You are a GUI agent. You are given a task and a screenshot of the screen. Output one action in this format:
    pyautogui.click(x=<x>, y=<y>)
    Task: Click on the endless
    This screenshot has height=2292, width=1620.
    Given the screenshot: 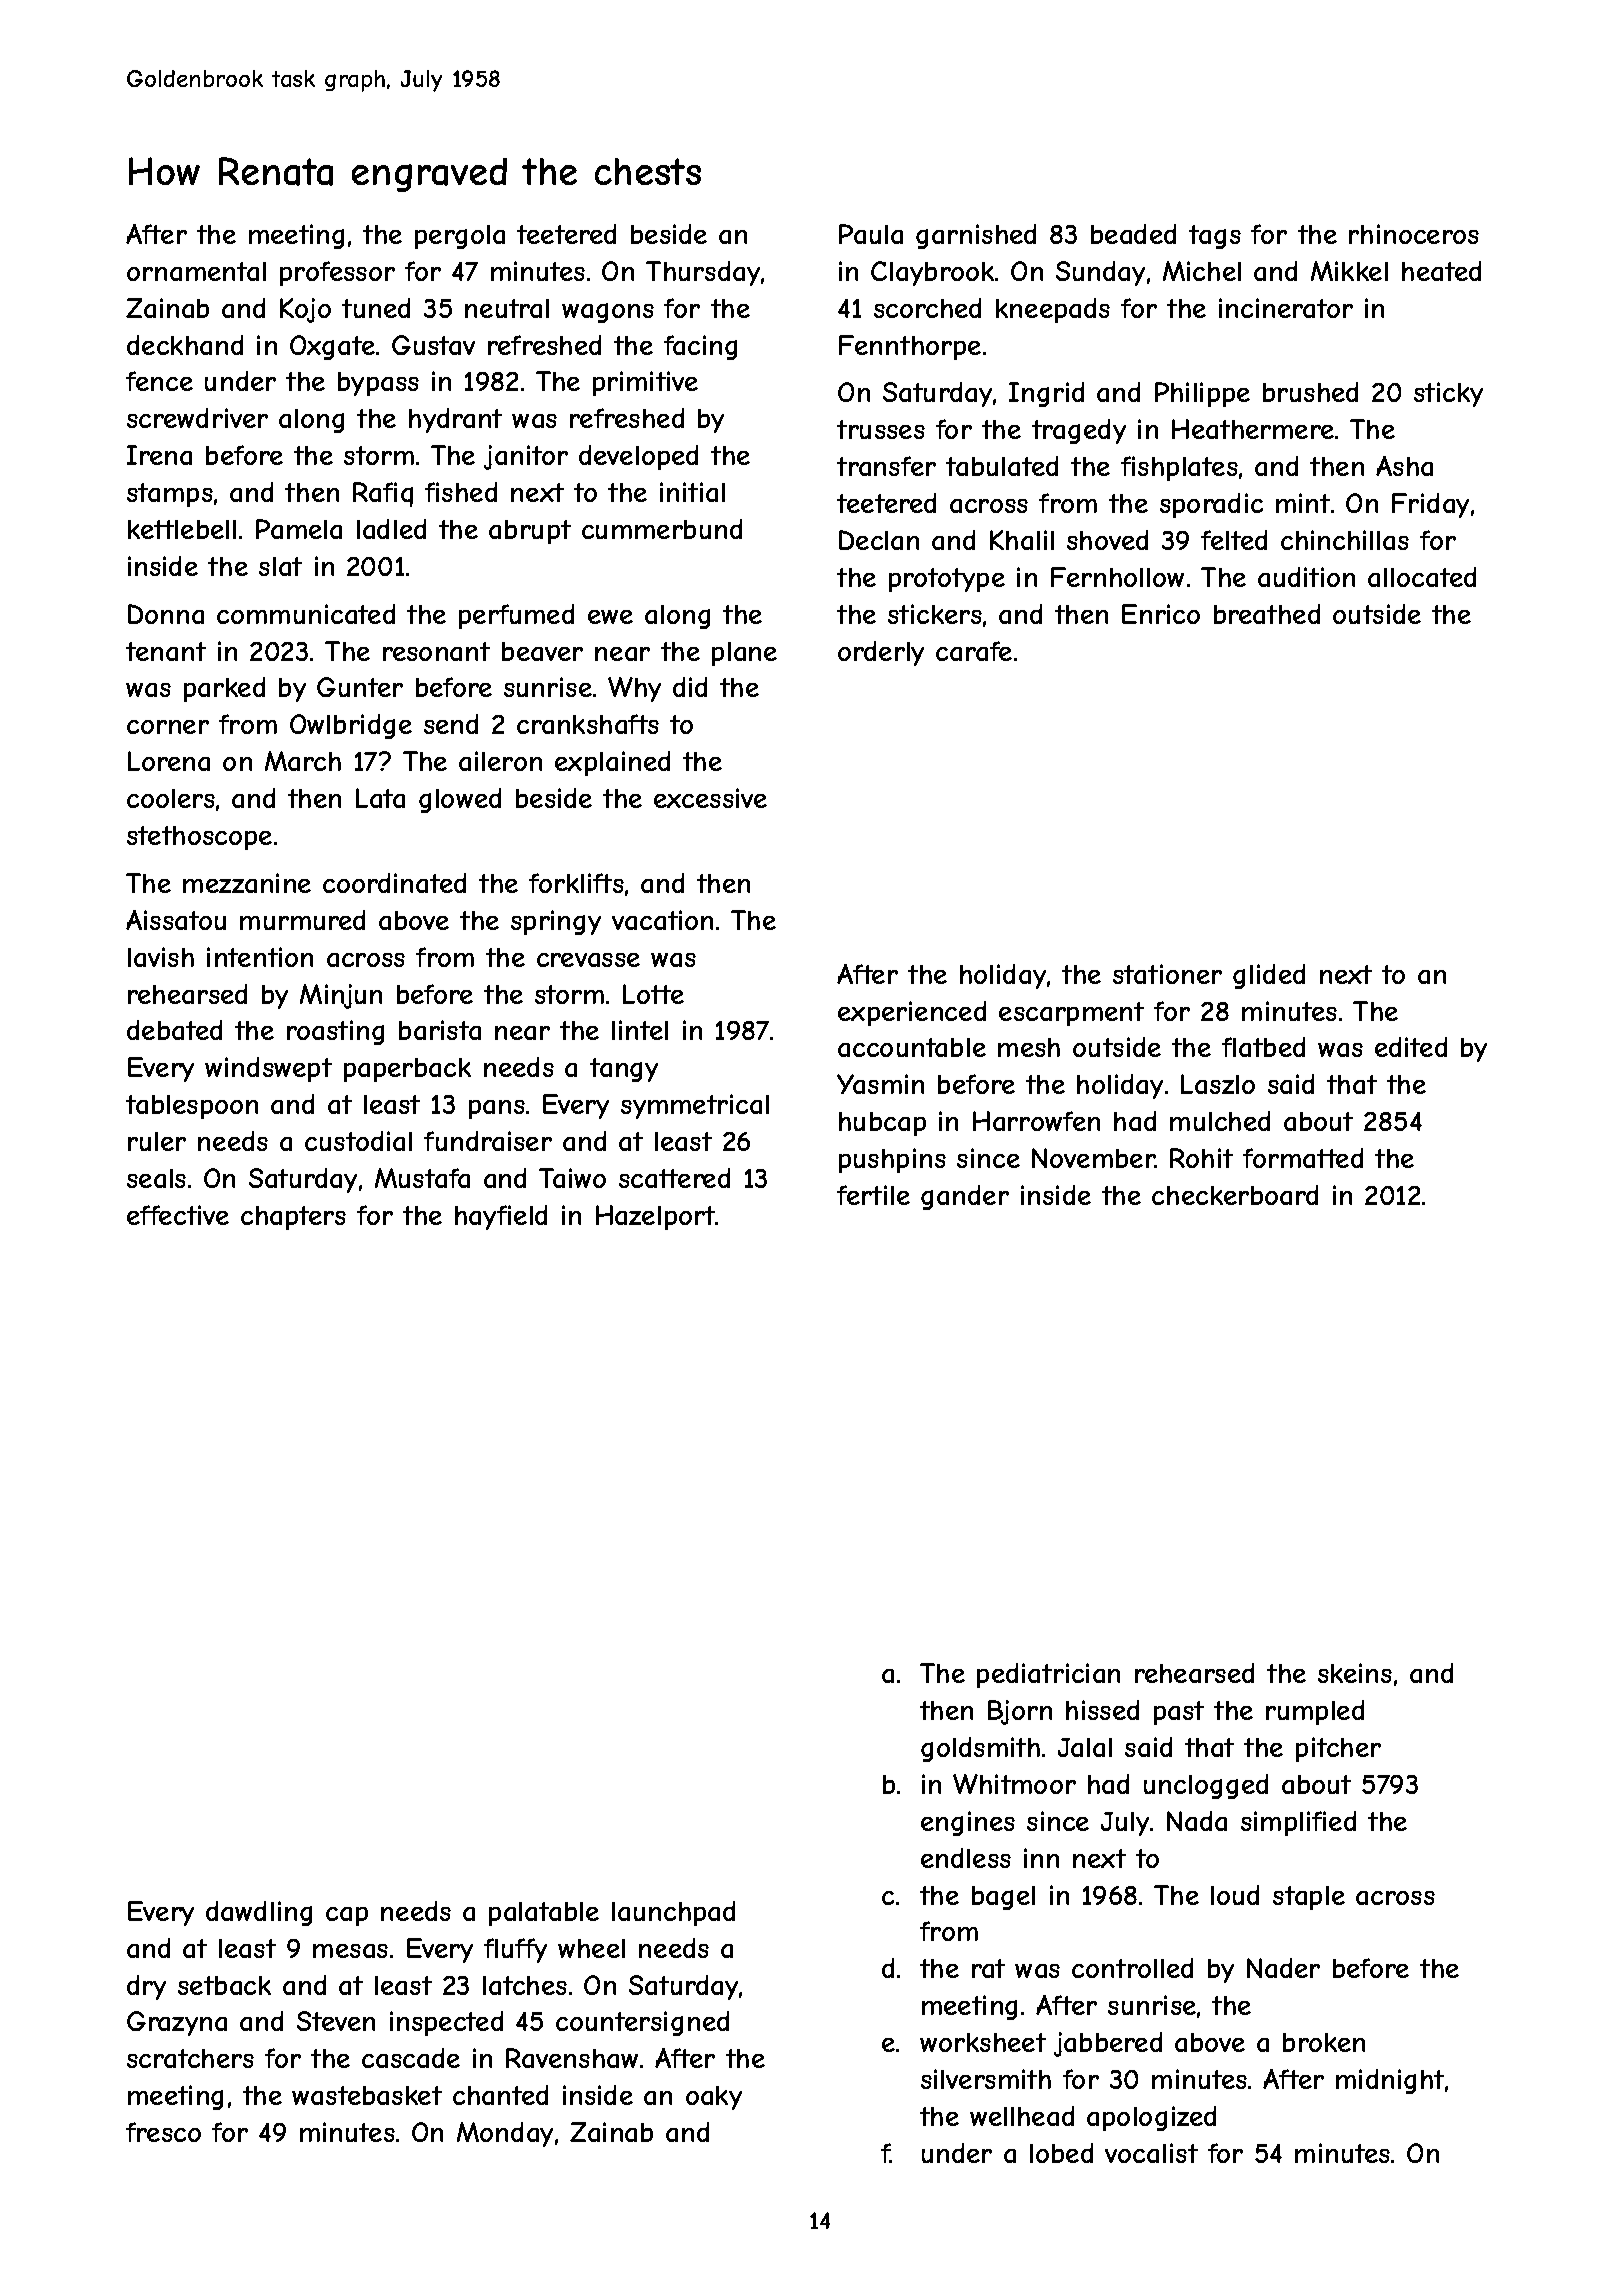 What is the action you would take?
    pyautogui.click(x=966, y=1858)
